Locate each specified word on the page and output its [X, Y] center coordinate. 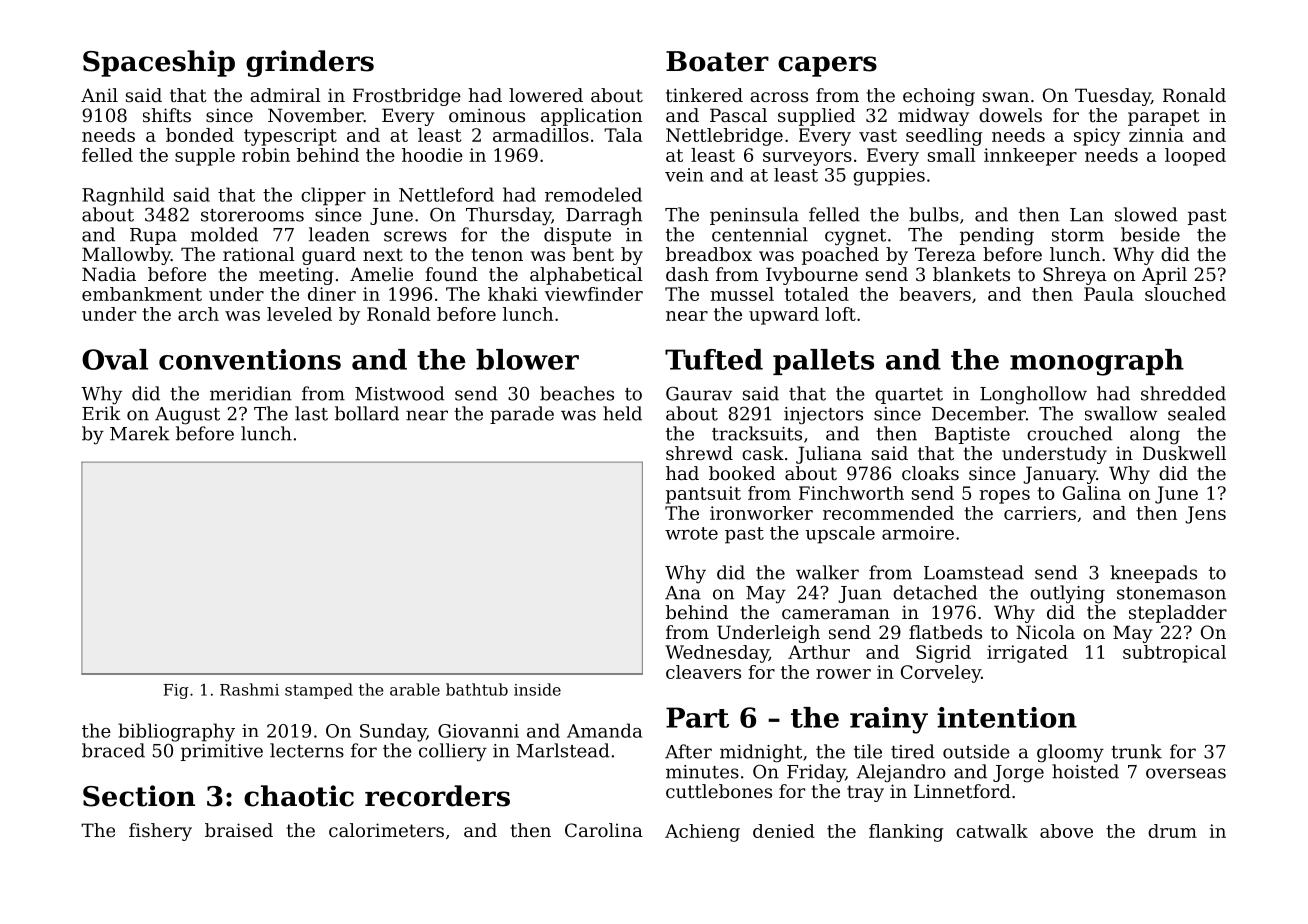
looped [1195, 157]
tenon [497, 254]
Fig [176, 691]
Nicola [1045, 632]
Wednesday [717, 654]
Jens [1205, 515]
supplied [816, 117]
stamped [319, 691]
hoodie [432, 155]
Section [139, 796]
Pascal [738, 115]
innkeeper [1030, 157]
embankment [142, 294]
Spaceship [159, 63]
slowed [1146, 214]
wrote [691, 533]
